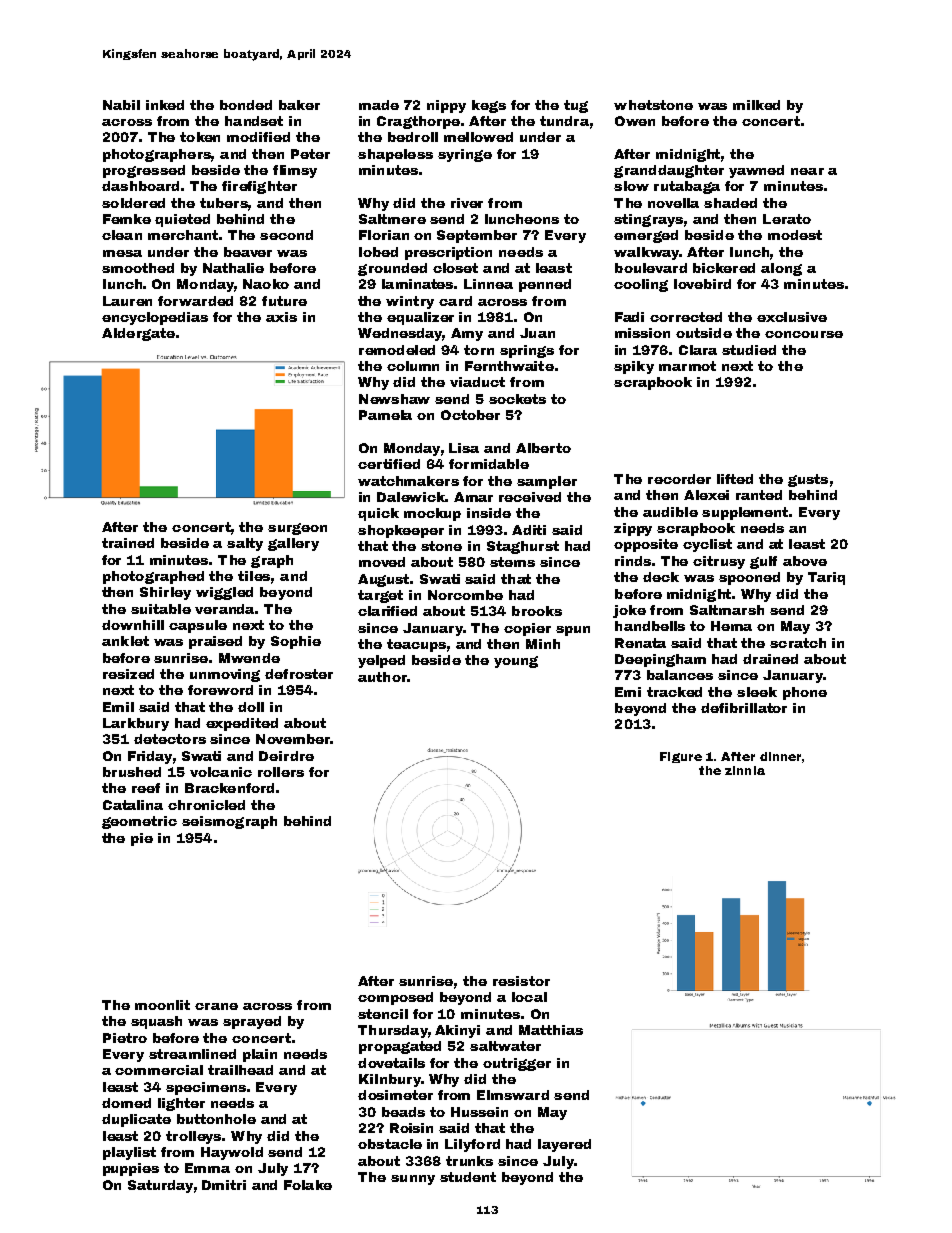 The width and height of the page is (952, 1233). Describe the element at coordinates (446, 106) in the page. I see `nippy` at that location.
